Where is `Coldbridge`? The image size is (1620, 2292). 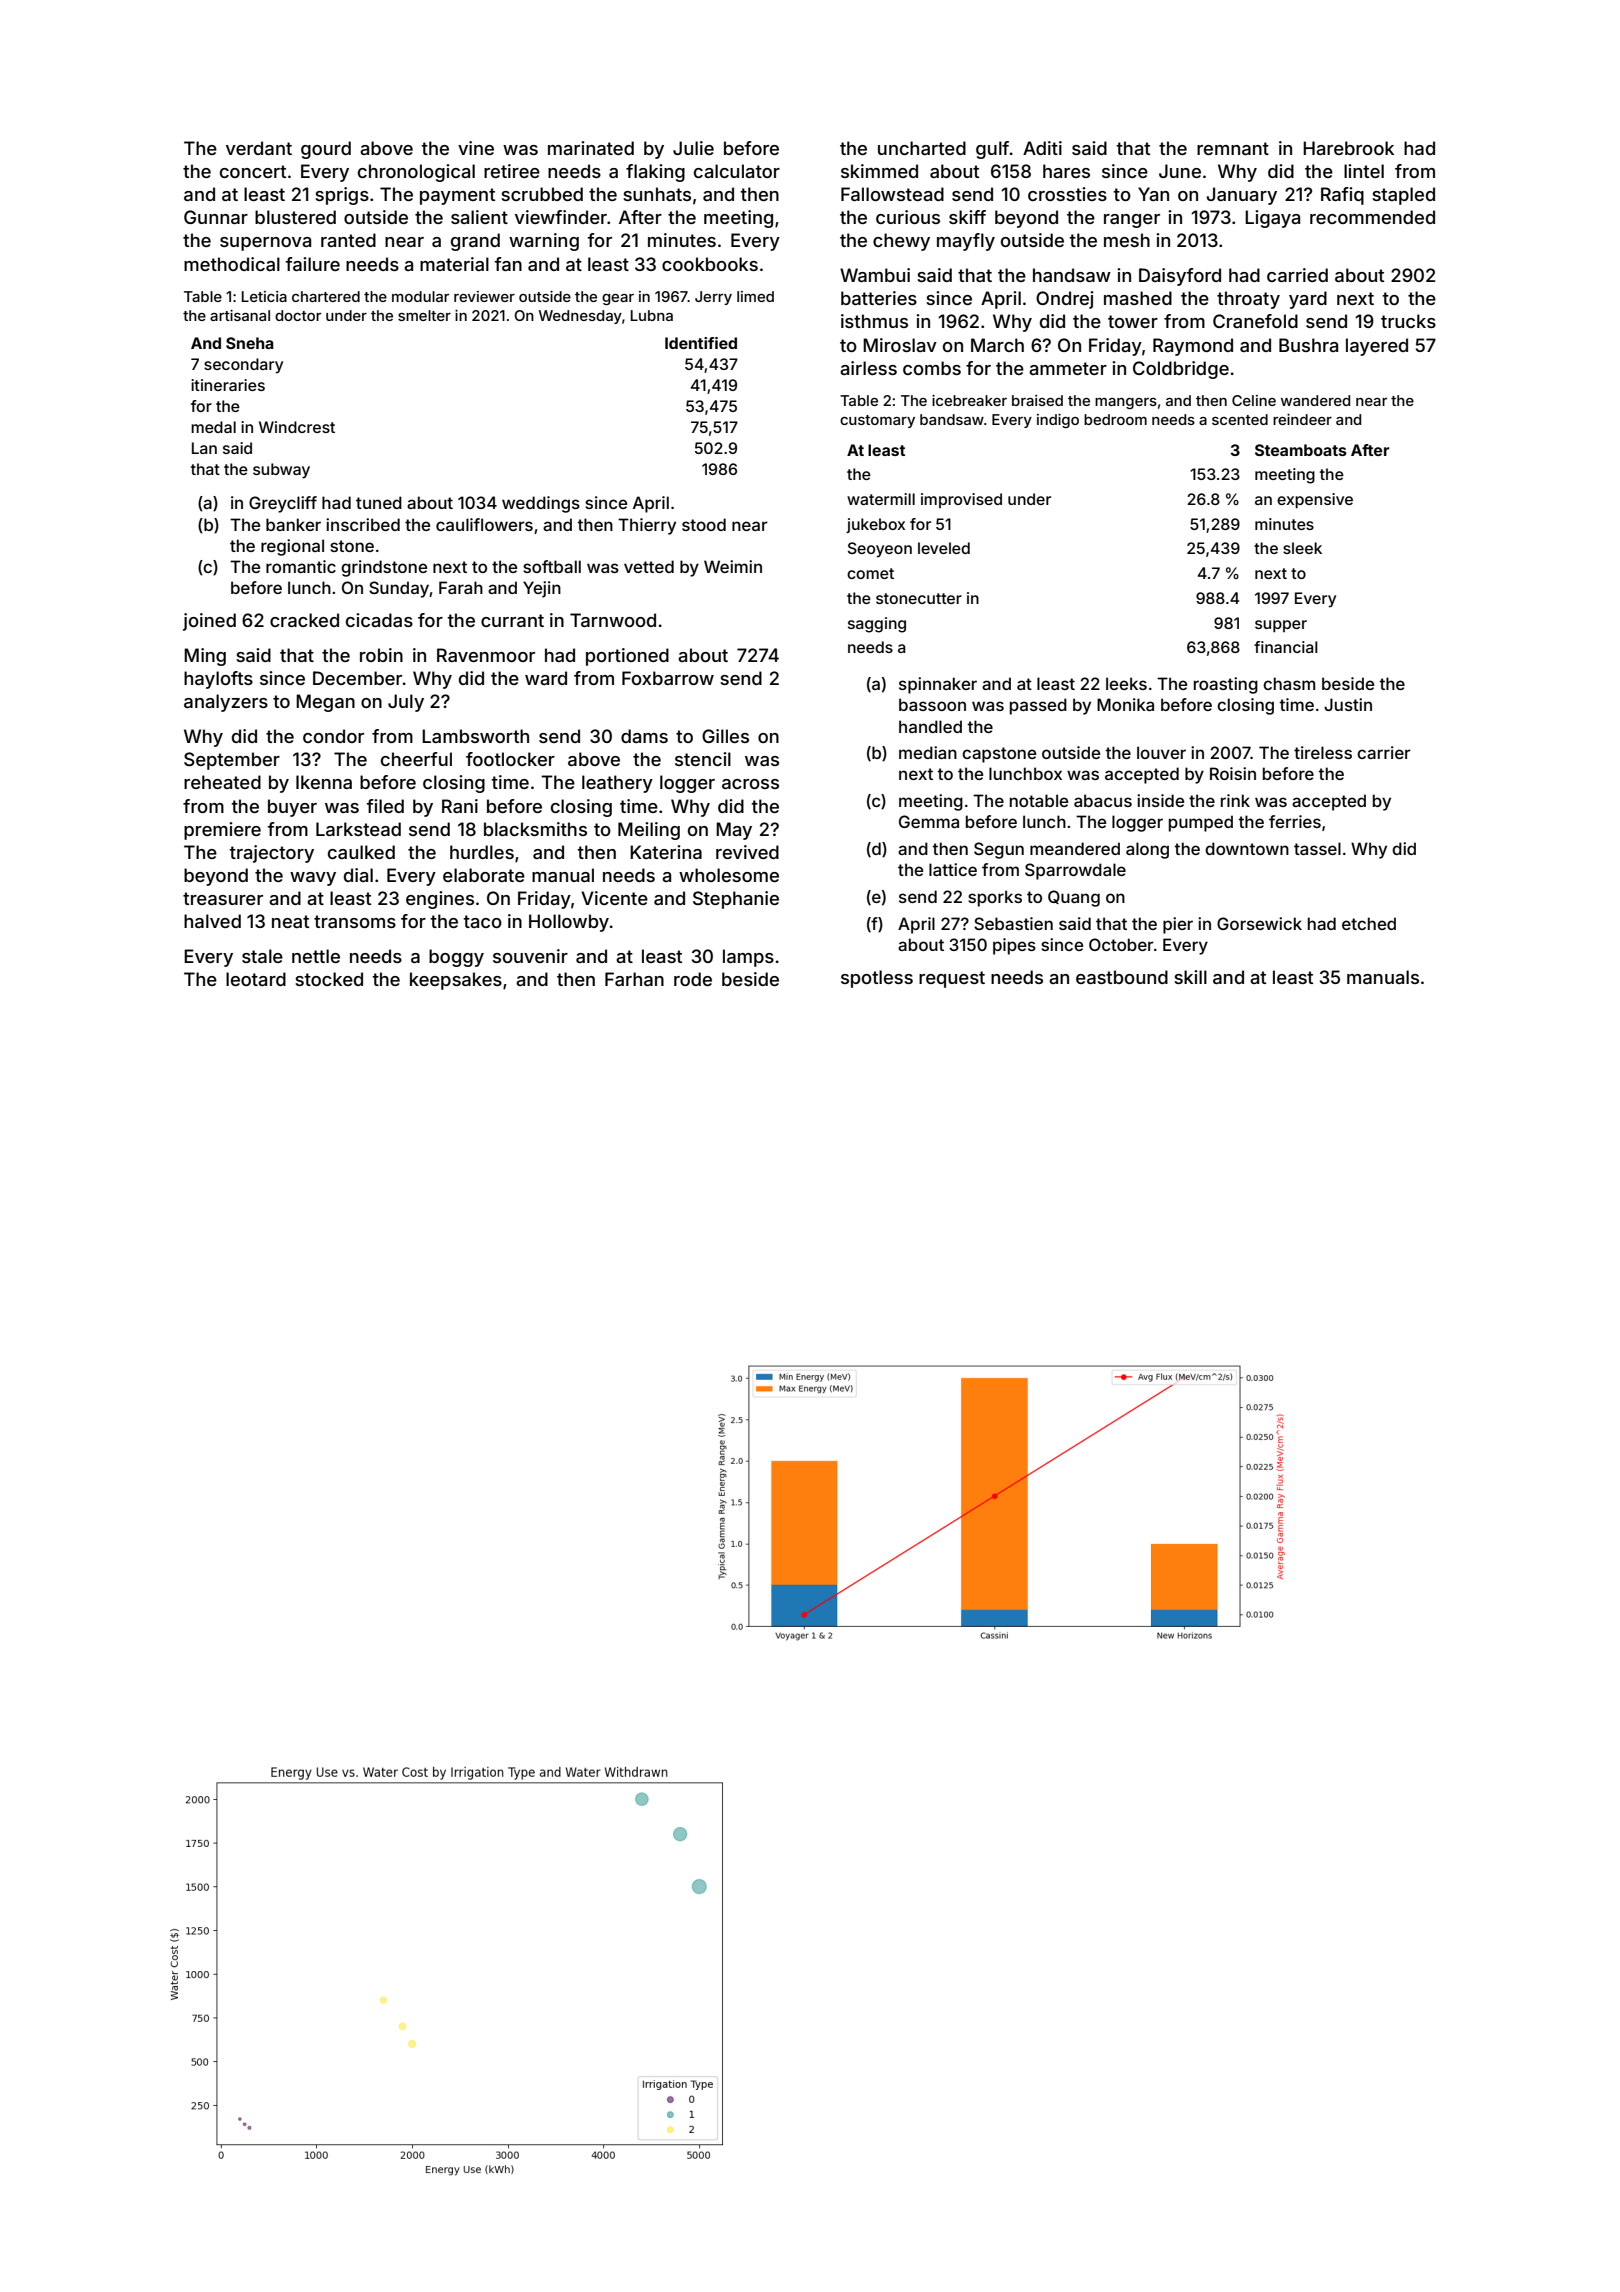 Coldbridge is located at coordinates (1181, 370).
